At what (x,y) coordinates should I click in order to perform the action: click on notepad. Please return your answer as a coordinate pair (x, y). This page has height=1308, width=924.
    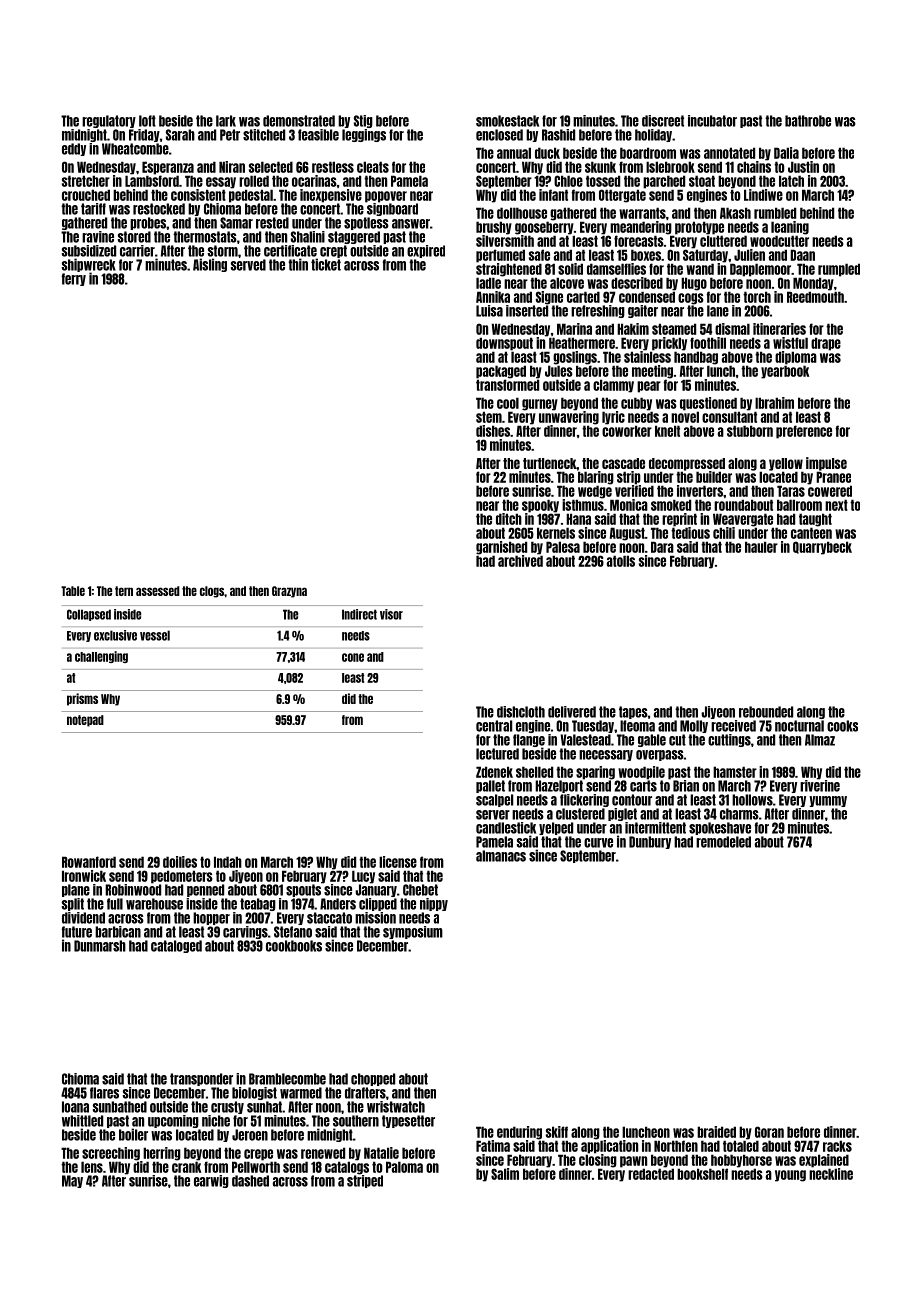
    Looking at the image, I should click on (85, 721).
